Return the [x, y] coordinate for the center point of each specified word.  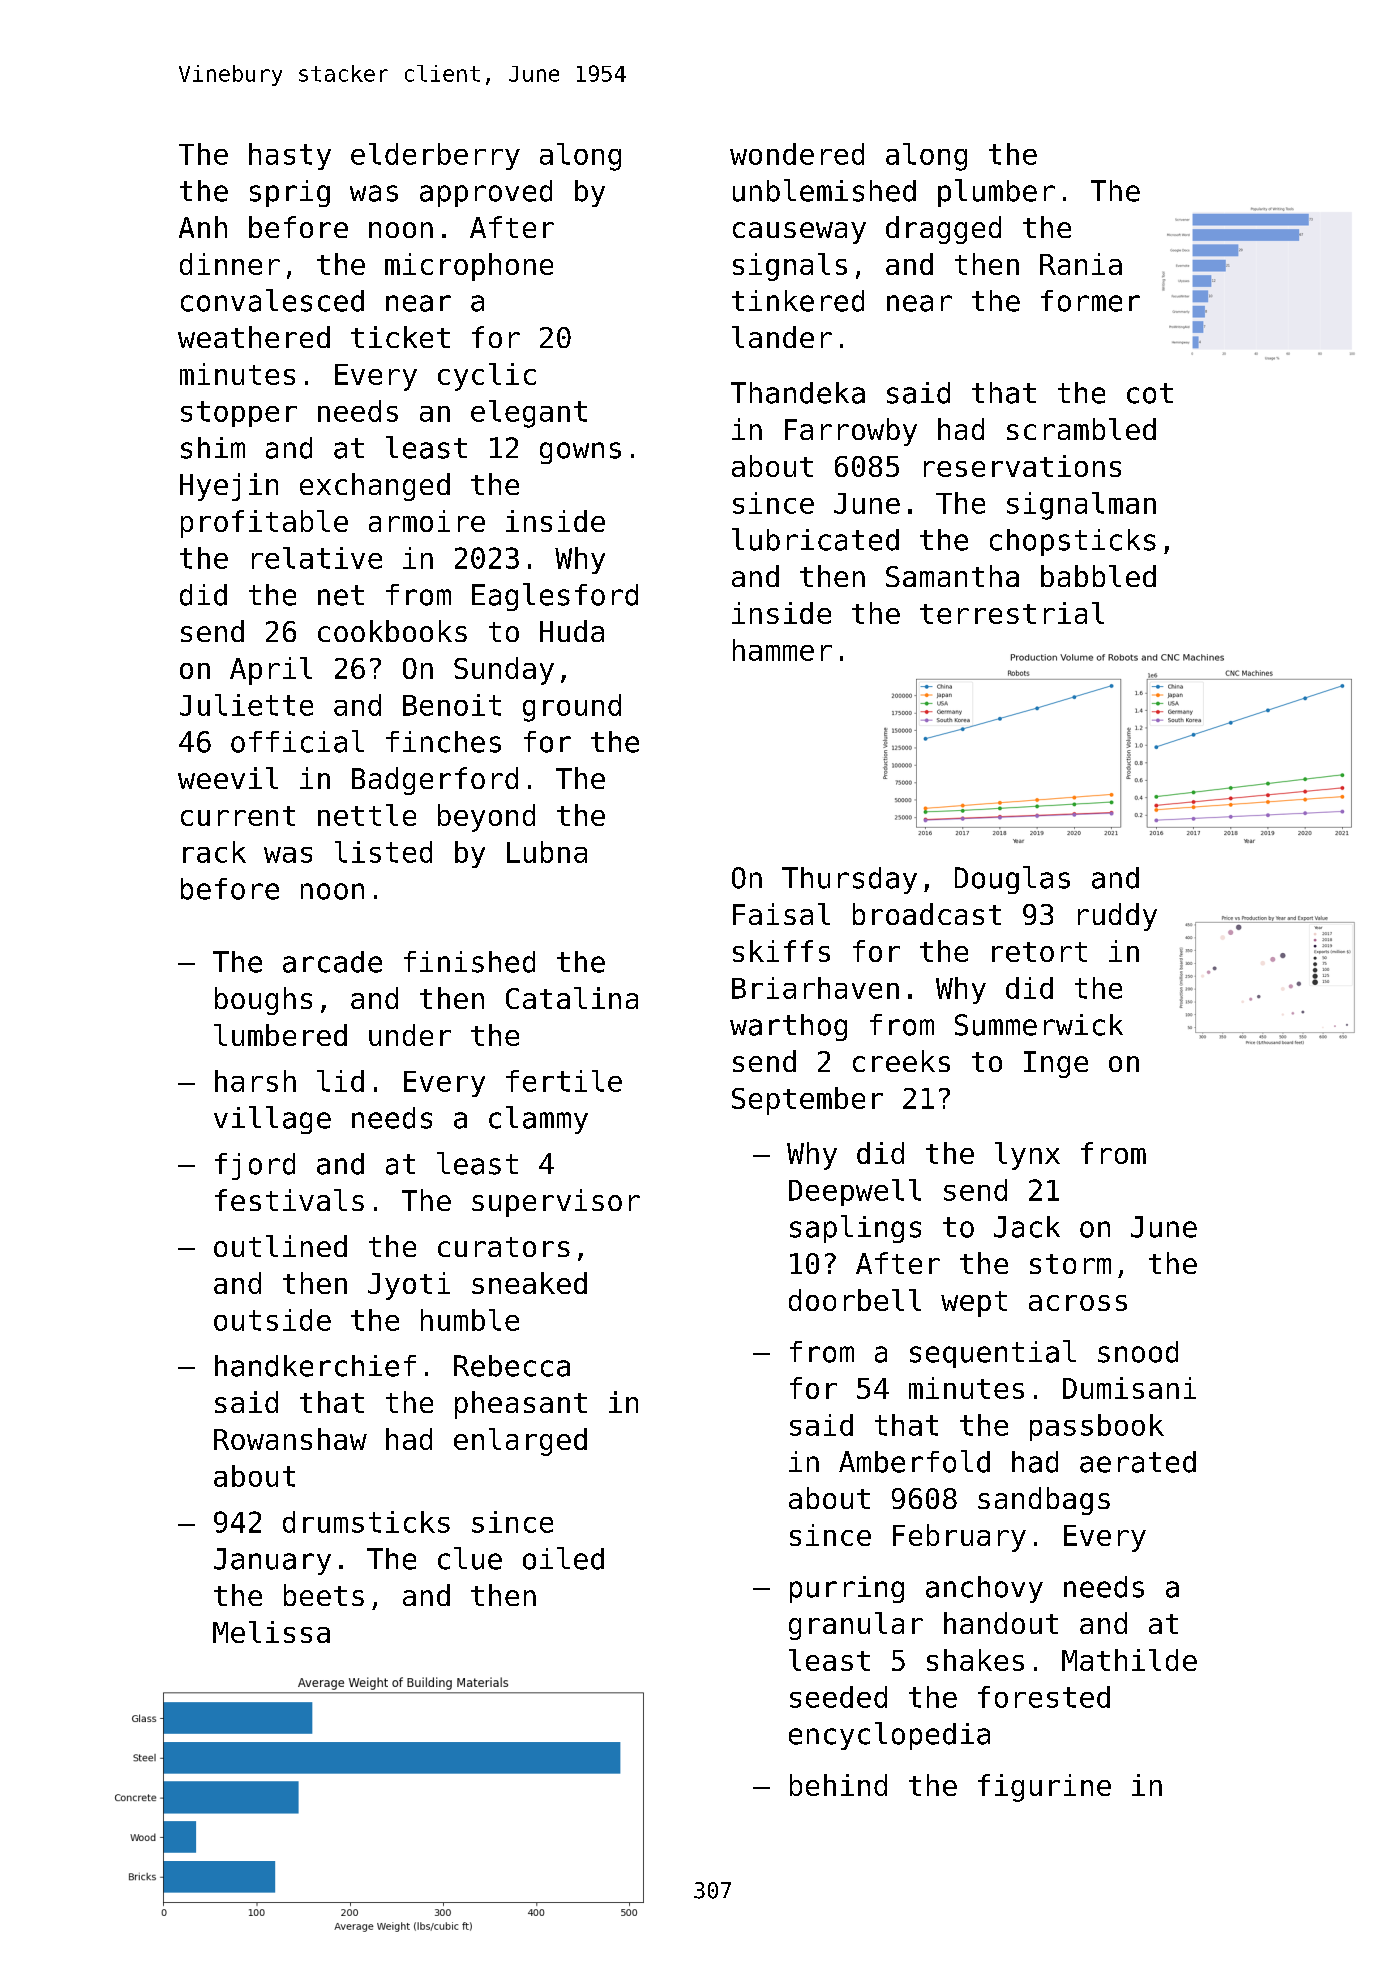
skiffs [781, 951]
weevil [228, 778]
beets [324, 1595]
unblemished [824, 190]
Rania [1081, 264]
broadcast [927, 914]
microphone [469, 267]
